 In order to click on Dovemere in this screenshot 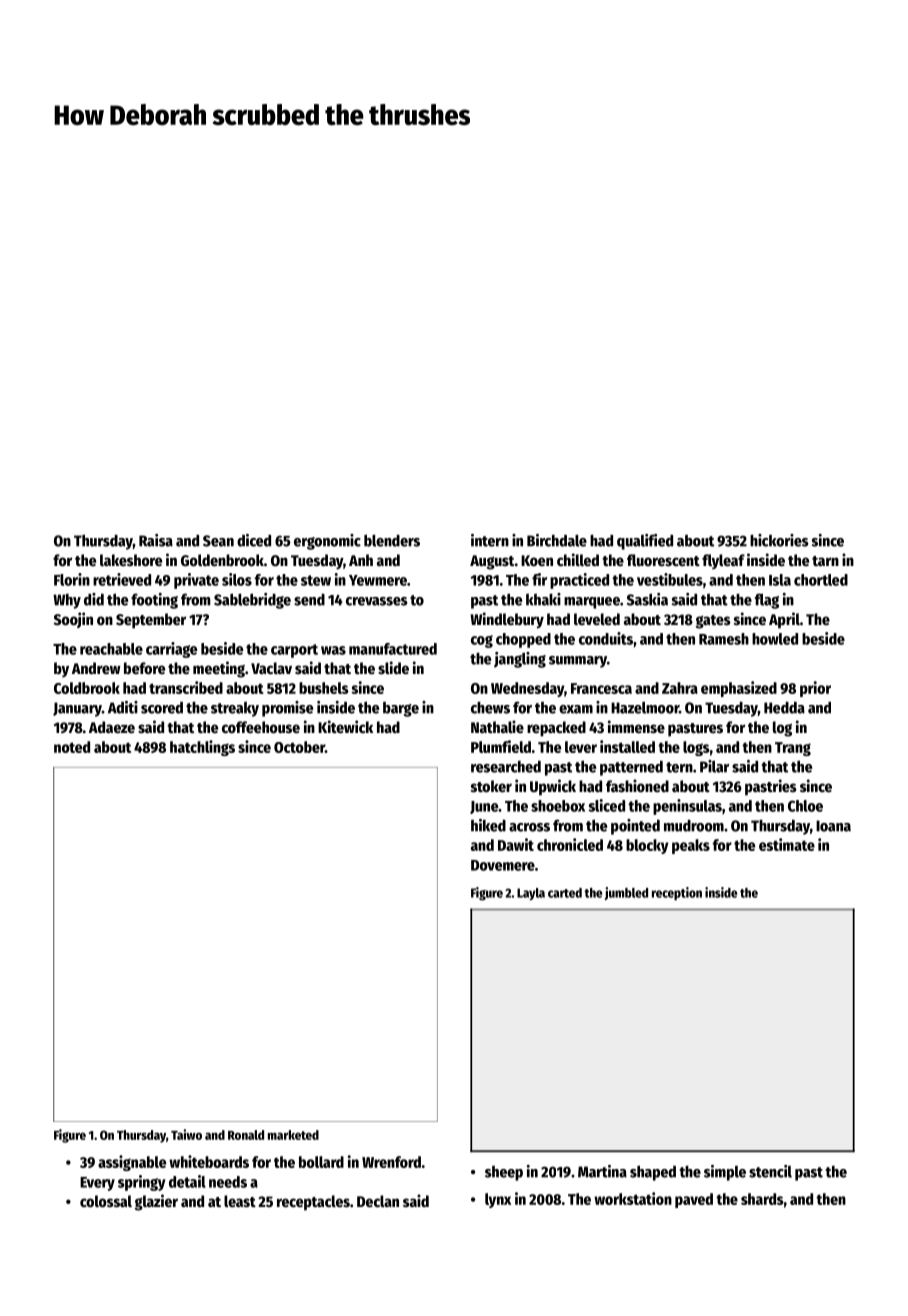, I will do `click(503, 865)`.
